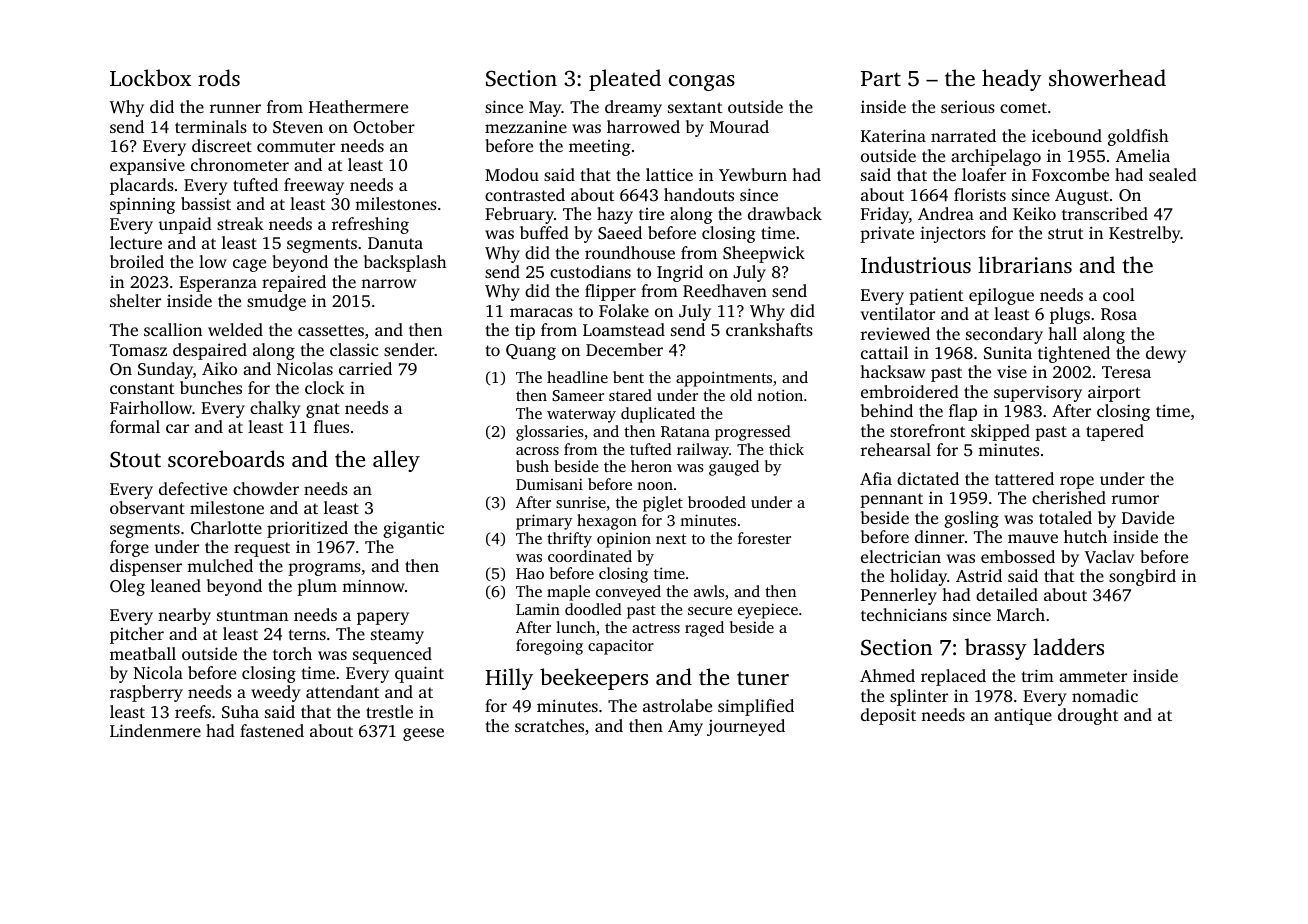 The width and height of the image is (1308, 924). Describe the element at coordinates (785, 213) in the image. I see `drawback` at that location.
